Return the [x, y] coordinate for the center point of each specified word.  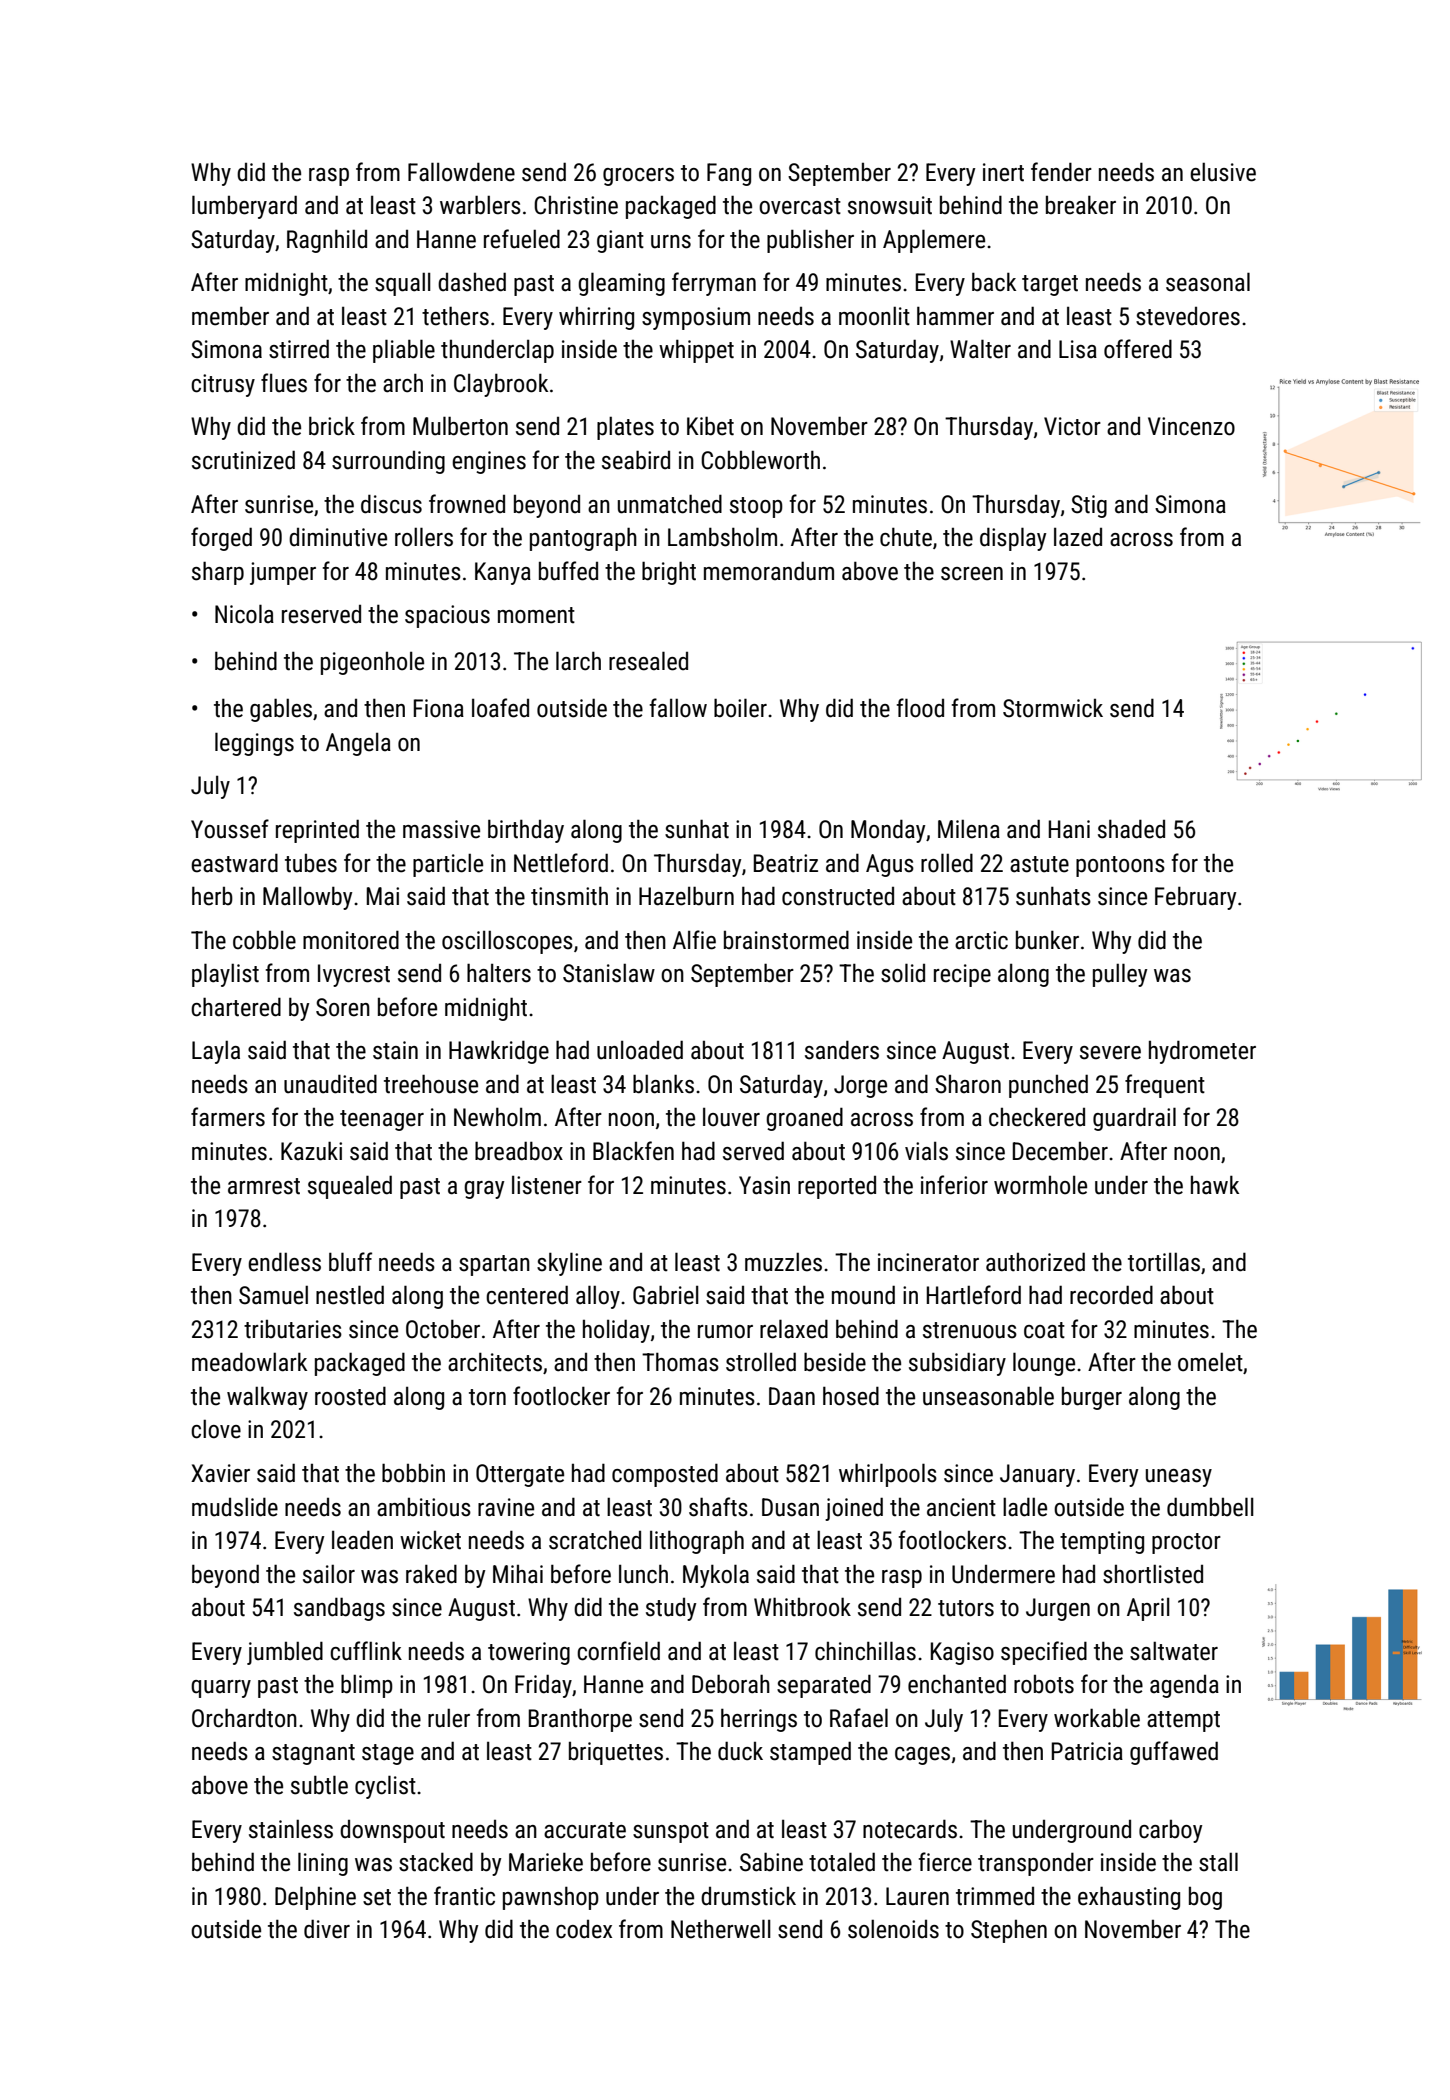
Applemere [934, 241]
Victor [1072, 426]
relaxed [794, 1329]
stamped [810, 1753]
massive [441, 829]
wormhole [1040, 1185]
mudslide [235, 1507]
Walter [980, 349]
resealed [648, 661]
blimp [367, 1686]
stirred [299, 349]
